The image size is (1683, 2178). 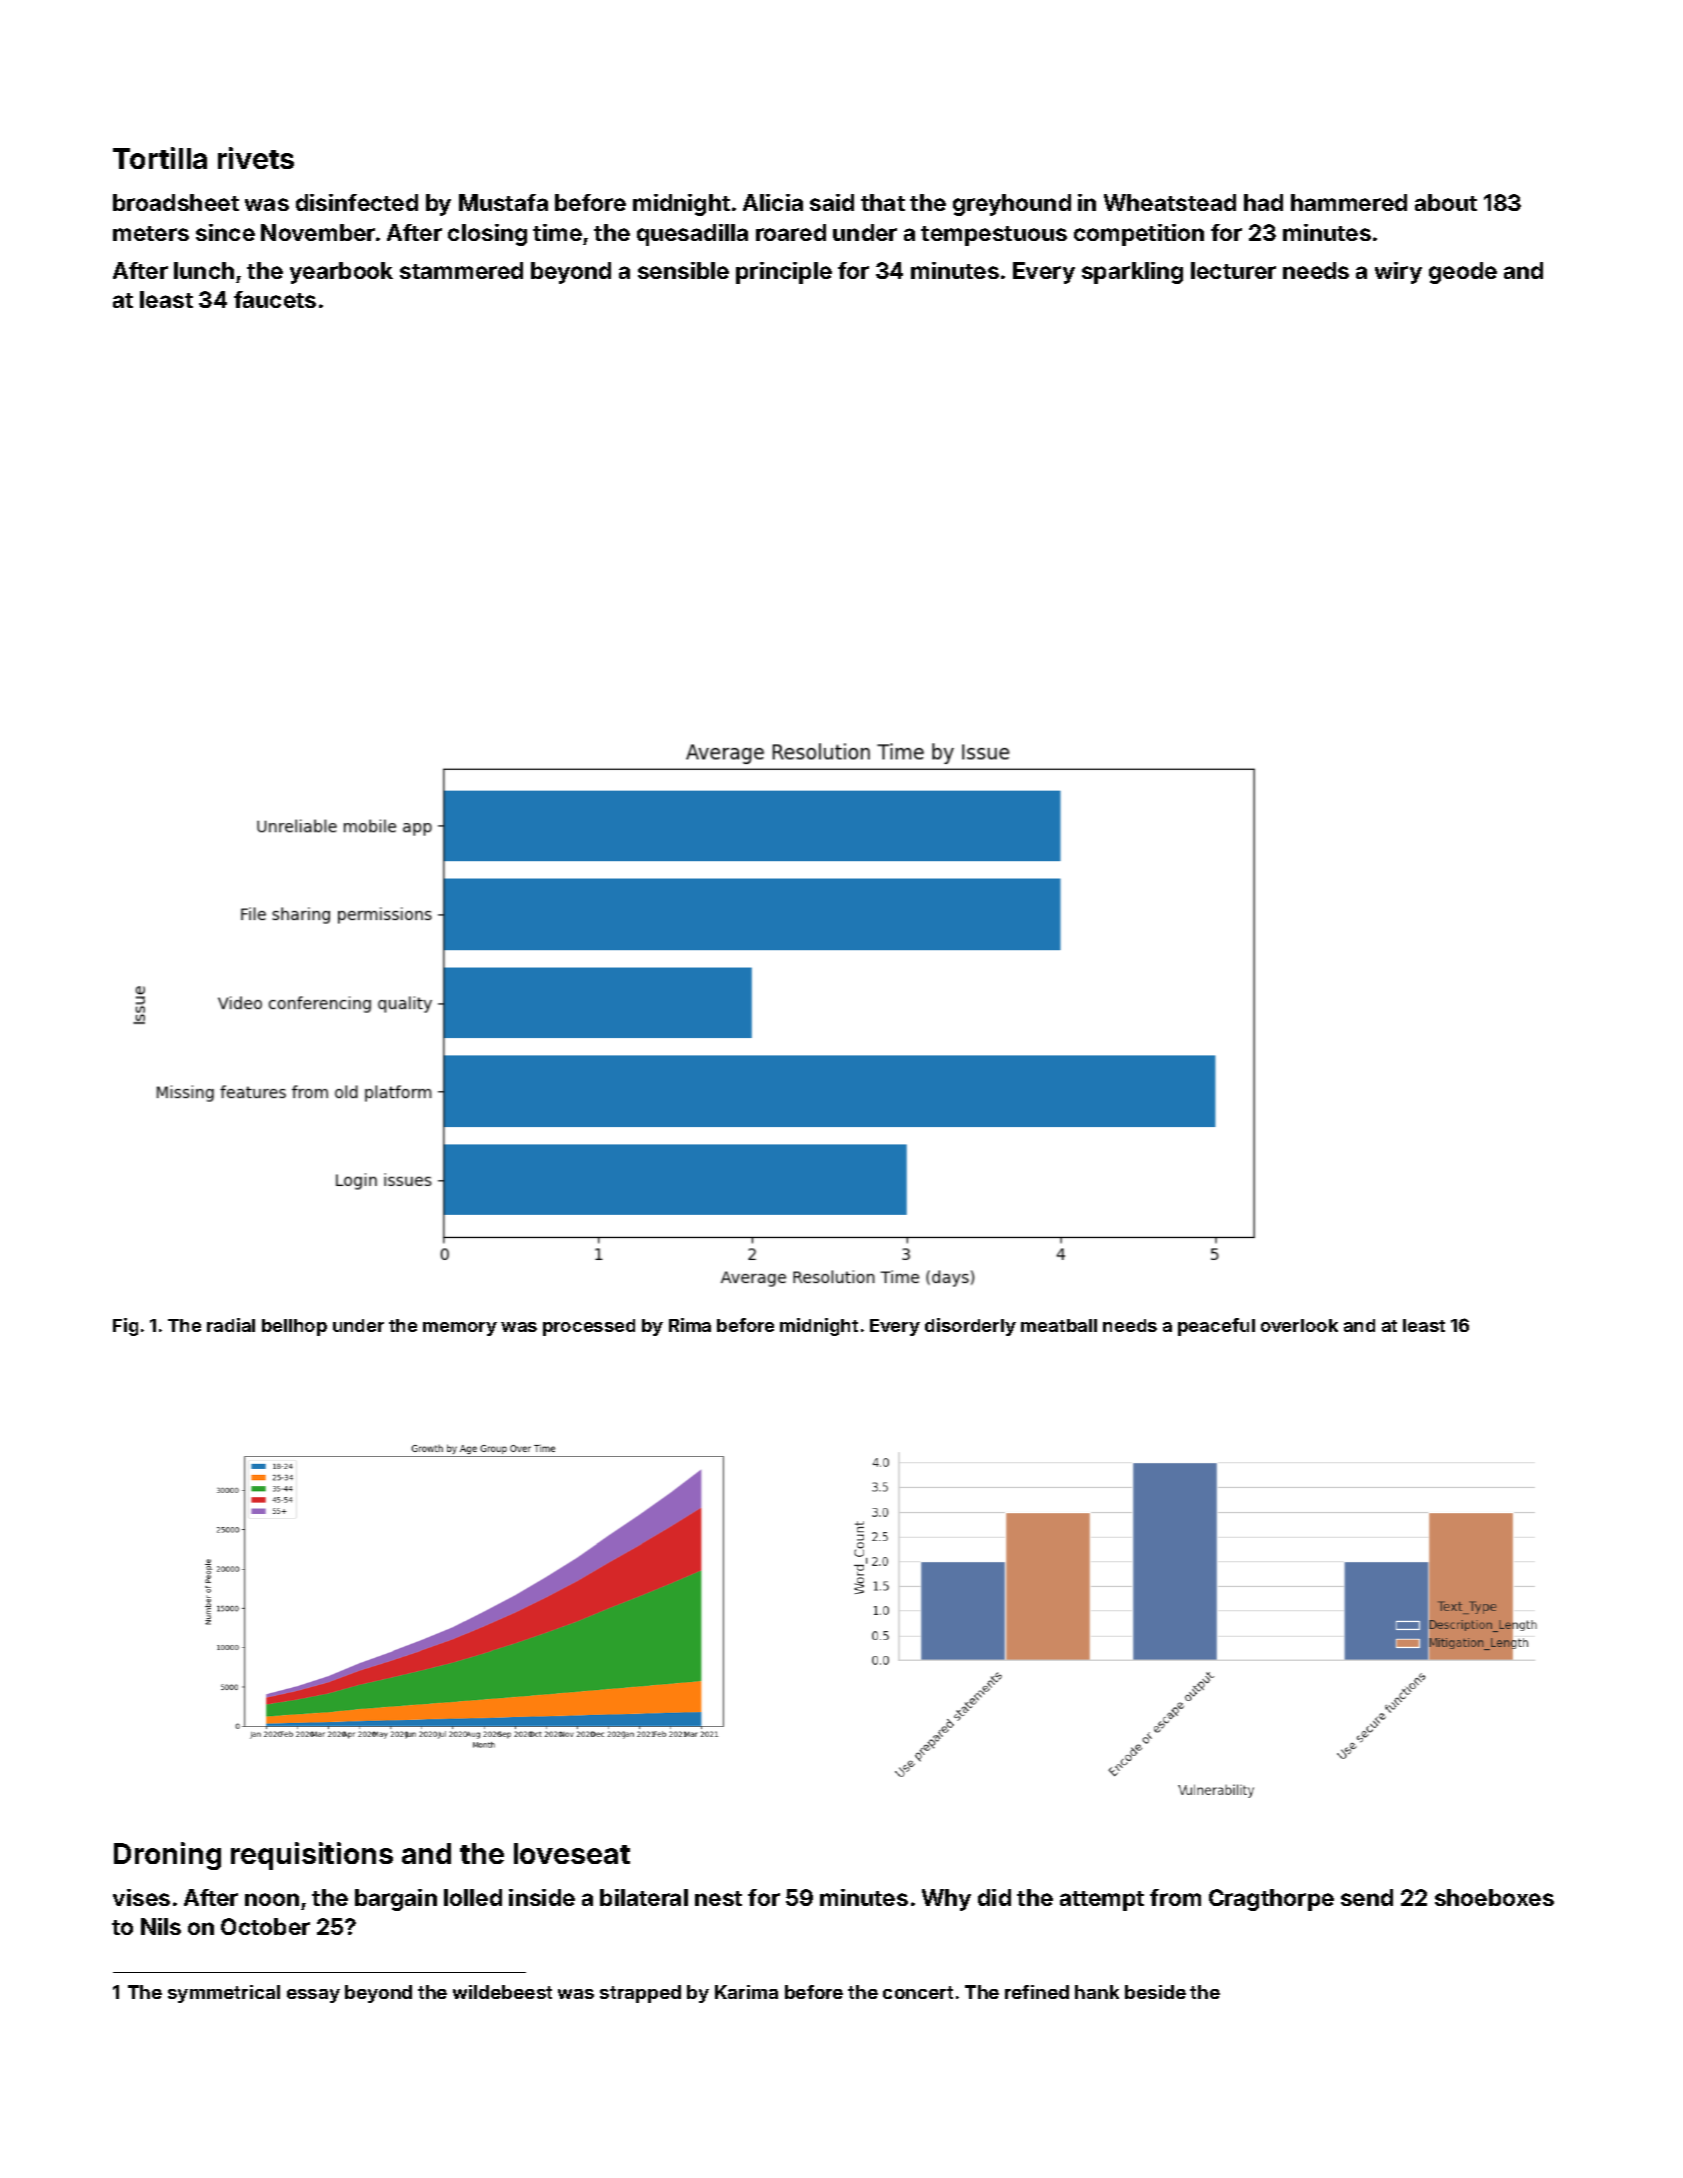 What do you see at coordinates (1398, 273) in the image?
I see `wiry` at bounding box center [1398, 273].
